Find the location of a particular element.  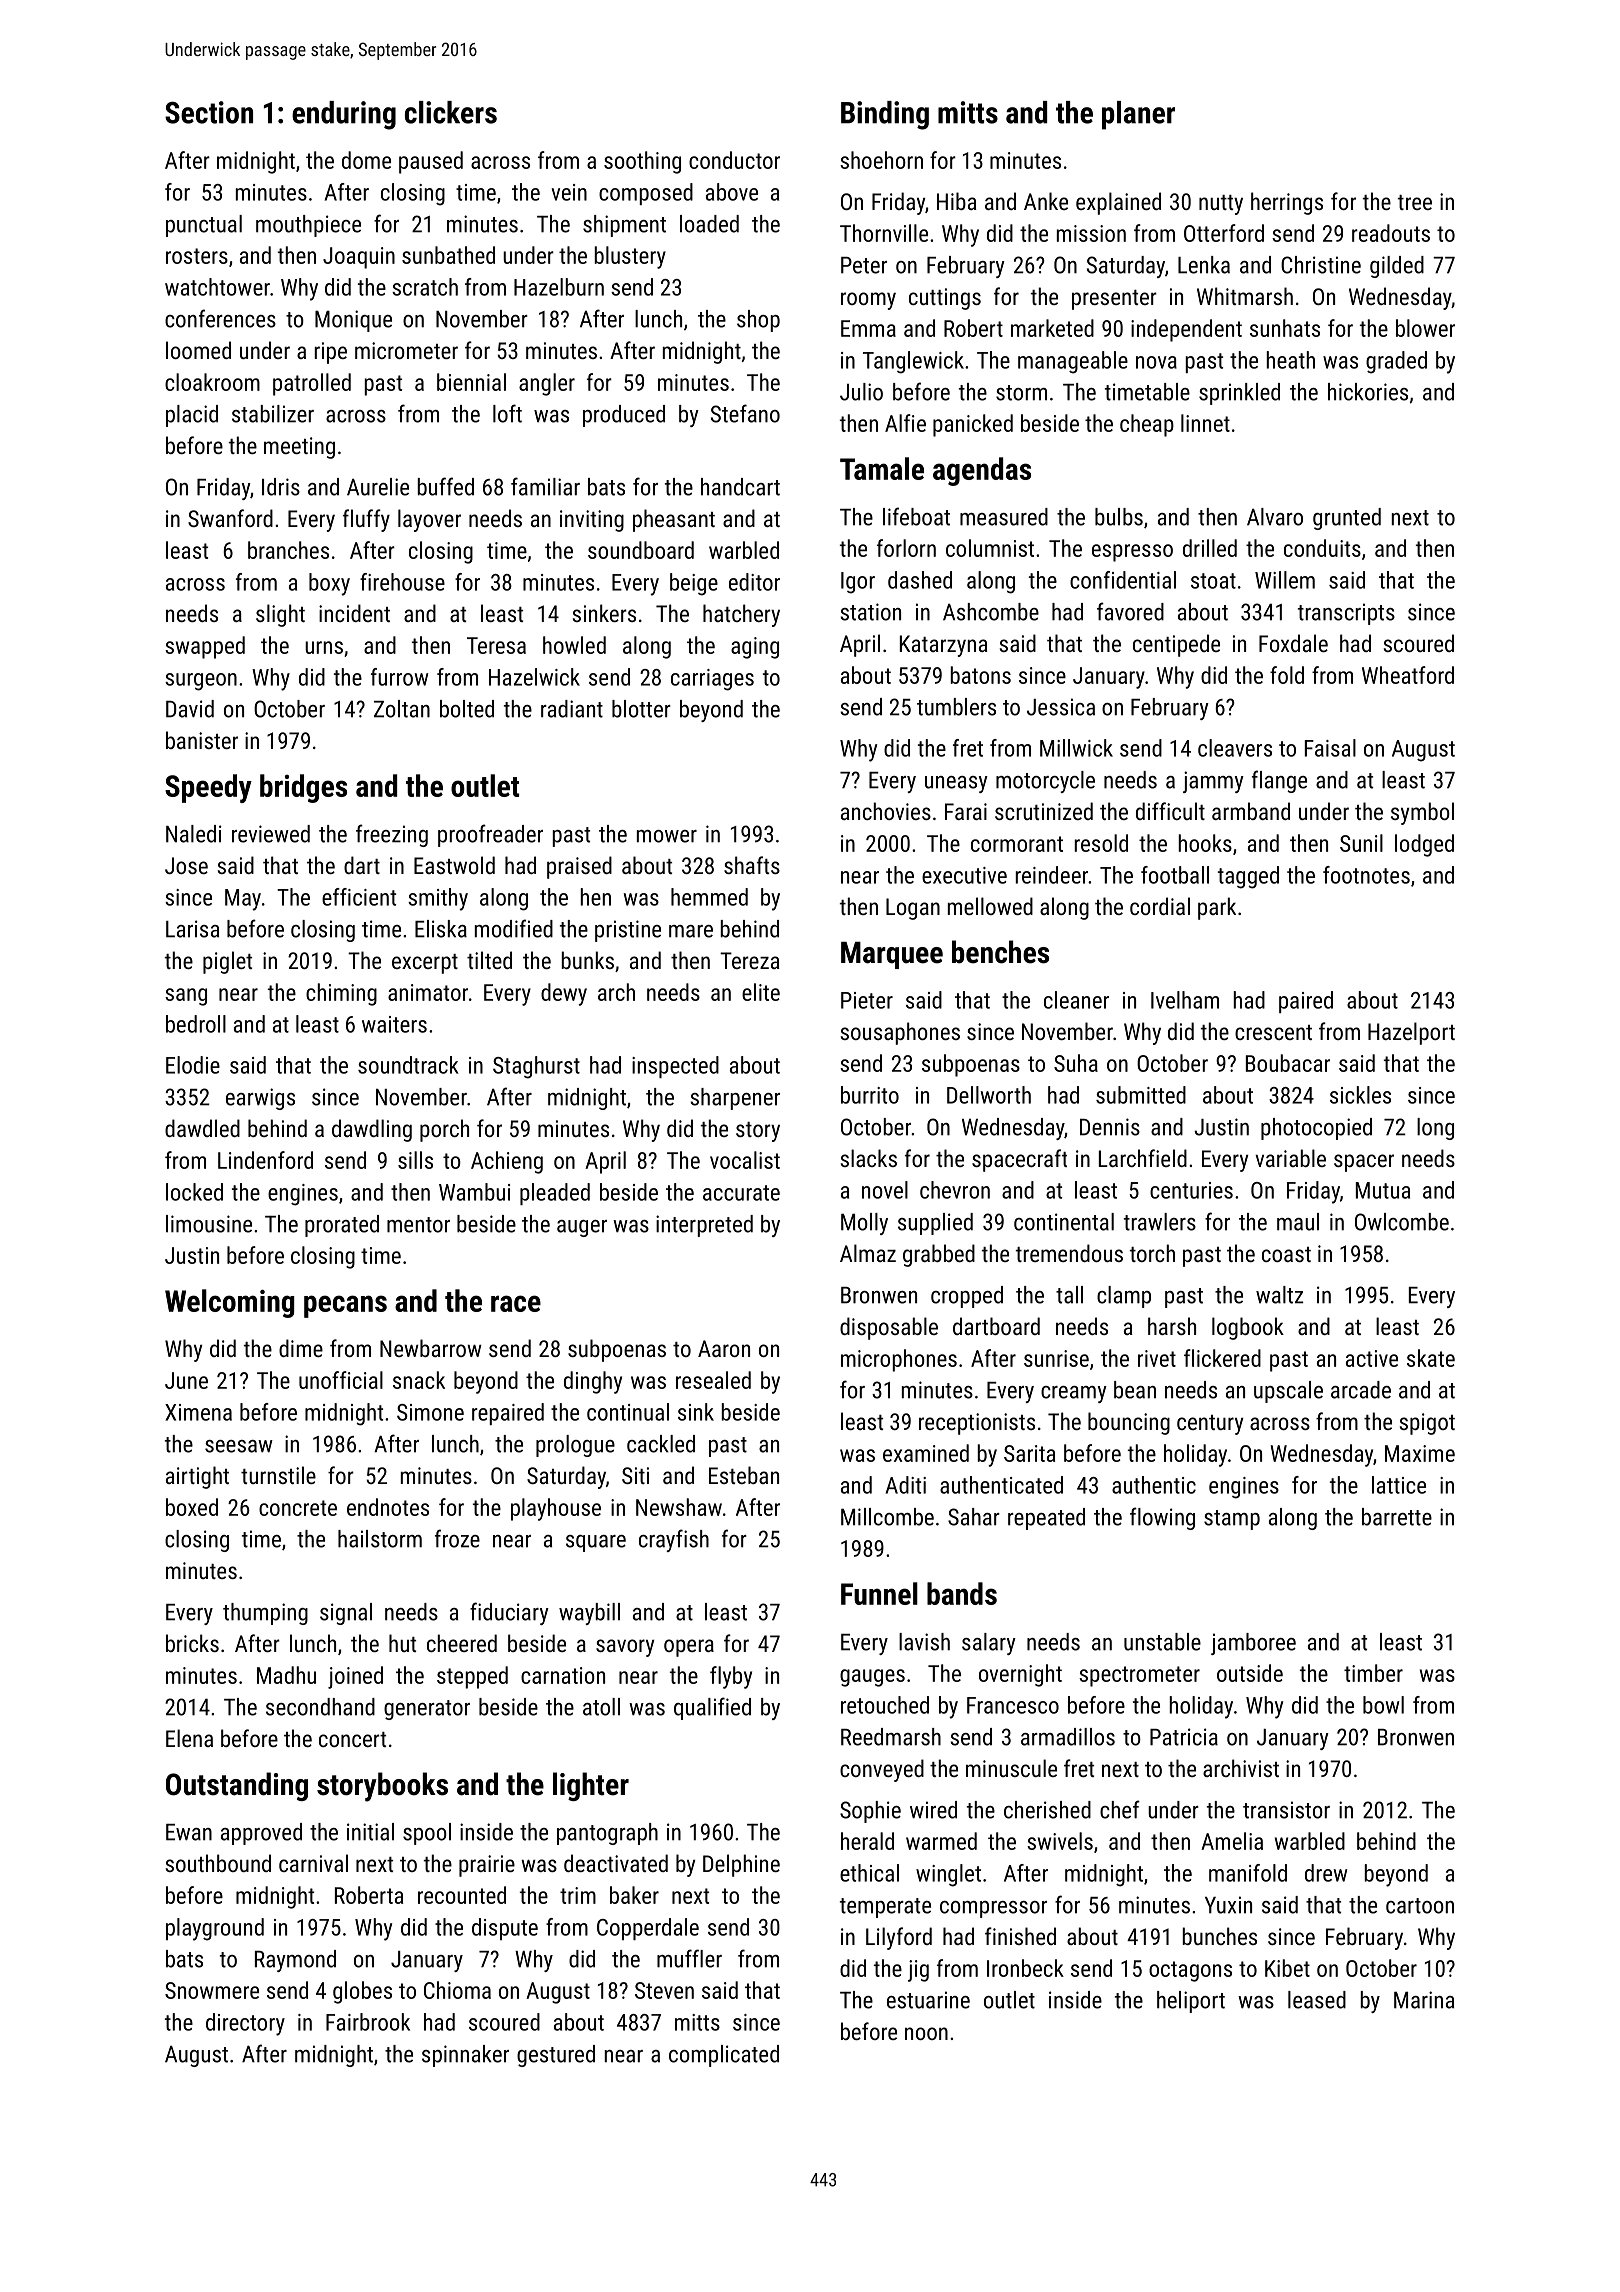

qualified is located at coordinates (712, 1708).
